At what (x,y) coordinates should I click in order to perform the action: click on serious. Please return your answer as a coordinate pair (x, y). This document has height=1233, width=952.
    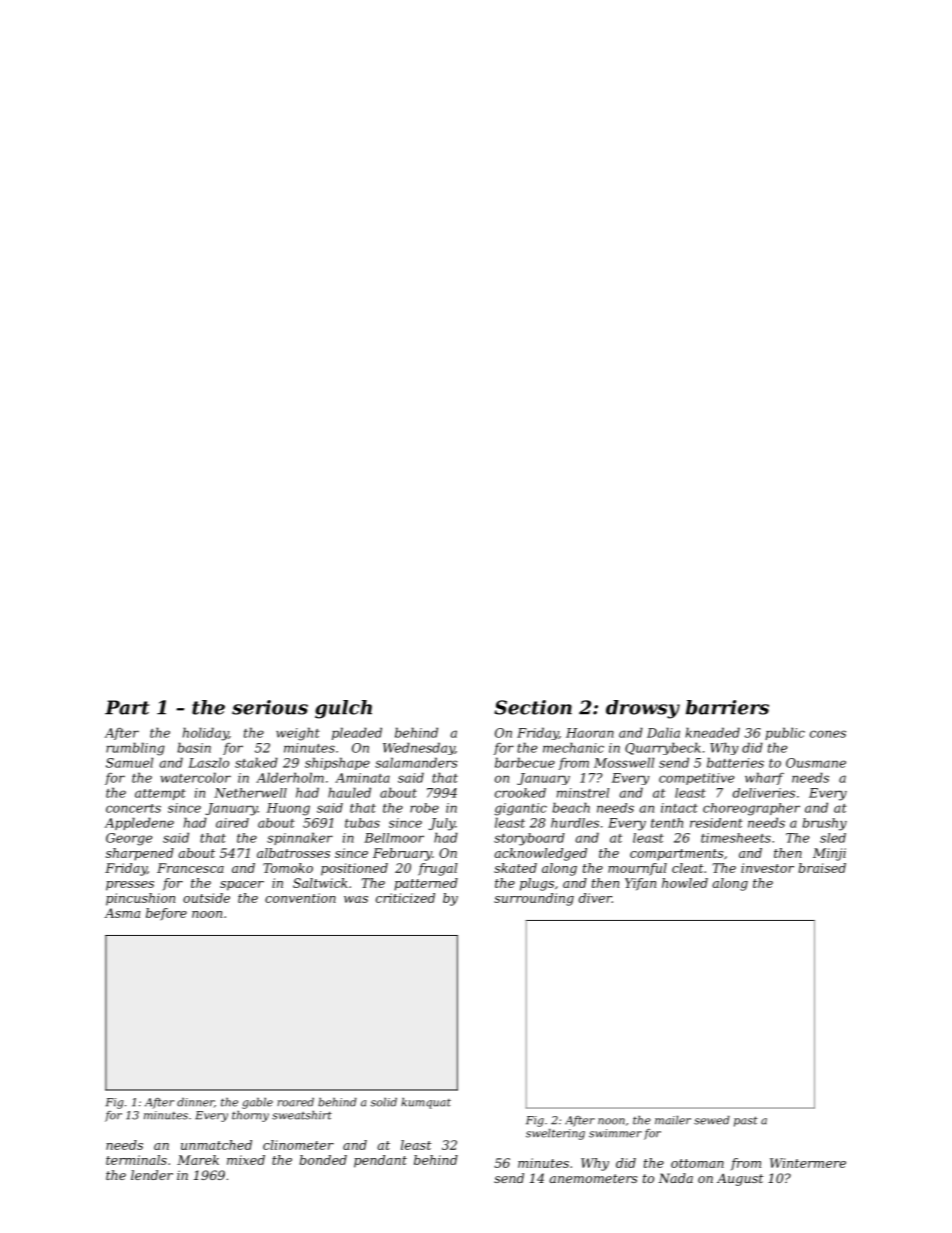
    Looking at the image, I should click on (270, 707).
